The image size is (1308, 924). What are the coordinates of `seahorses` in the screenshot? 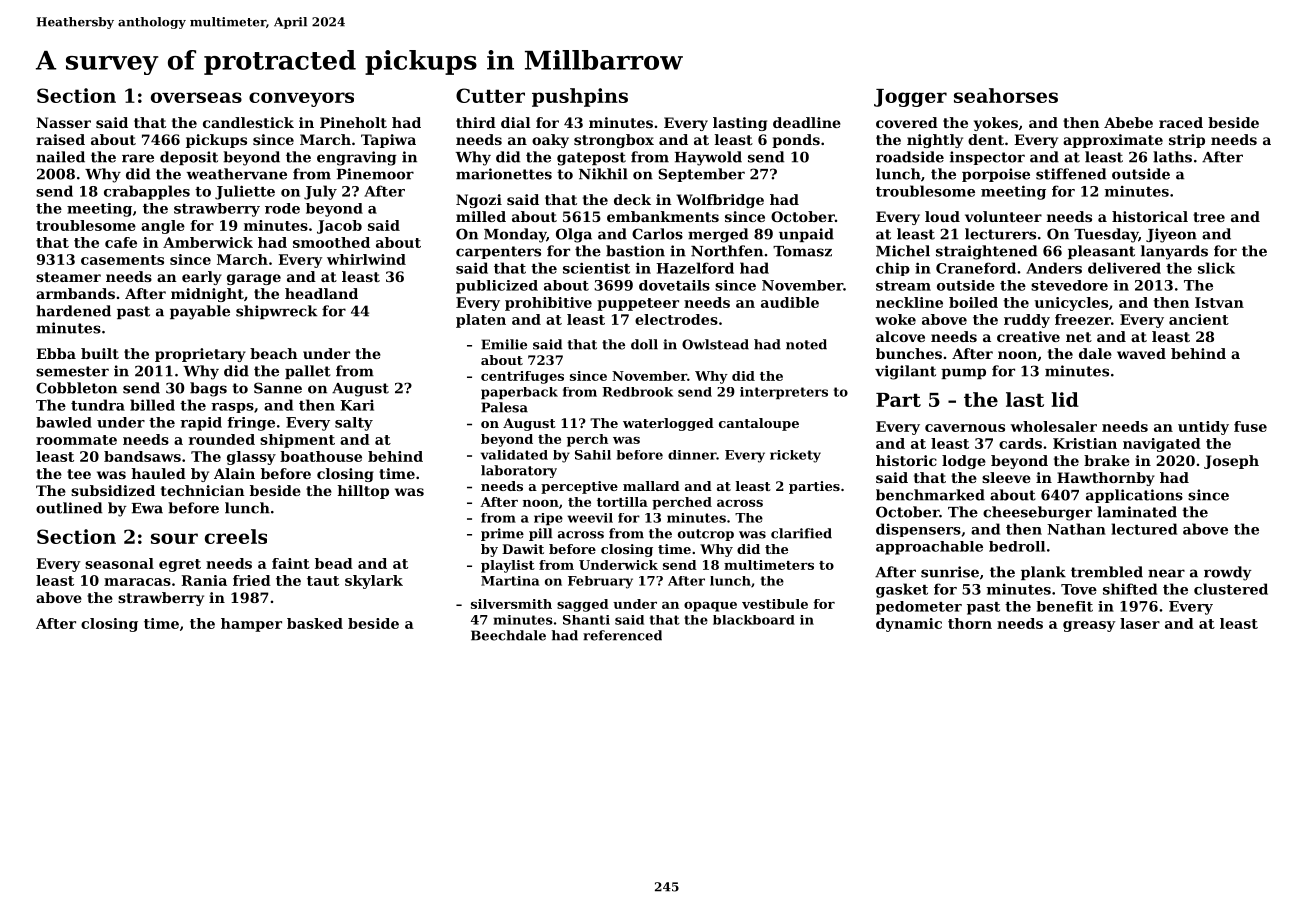 It's located at (1006, 95).
